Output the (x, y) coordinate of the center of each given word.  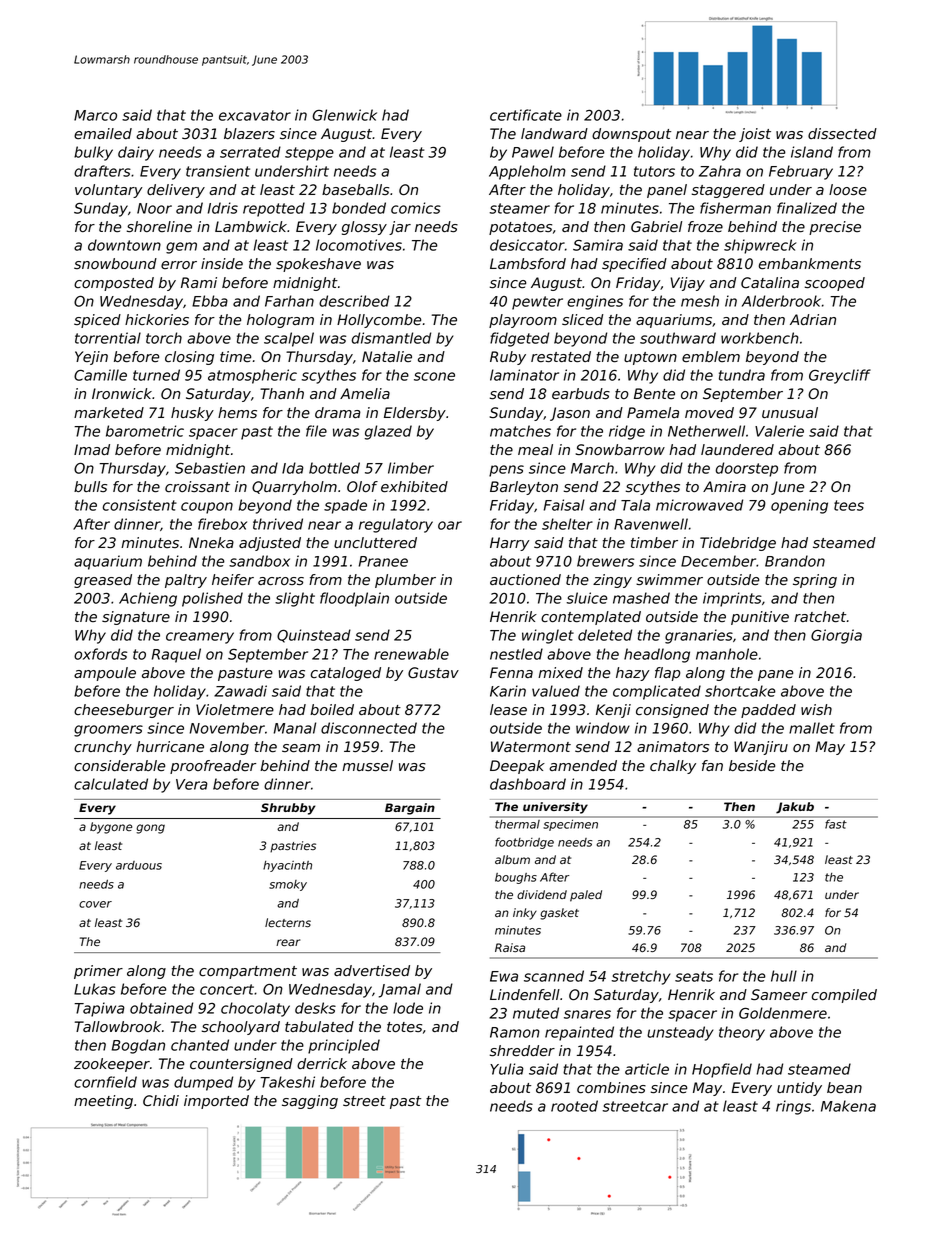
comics (416, 208)
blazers (249, 134)
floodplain (354, 599)
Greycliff (840, 376)
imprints (732, 599)
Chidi (161, 1101)
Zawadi (240, 691)
